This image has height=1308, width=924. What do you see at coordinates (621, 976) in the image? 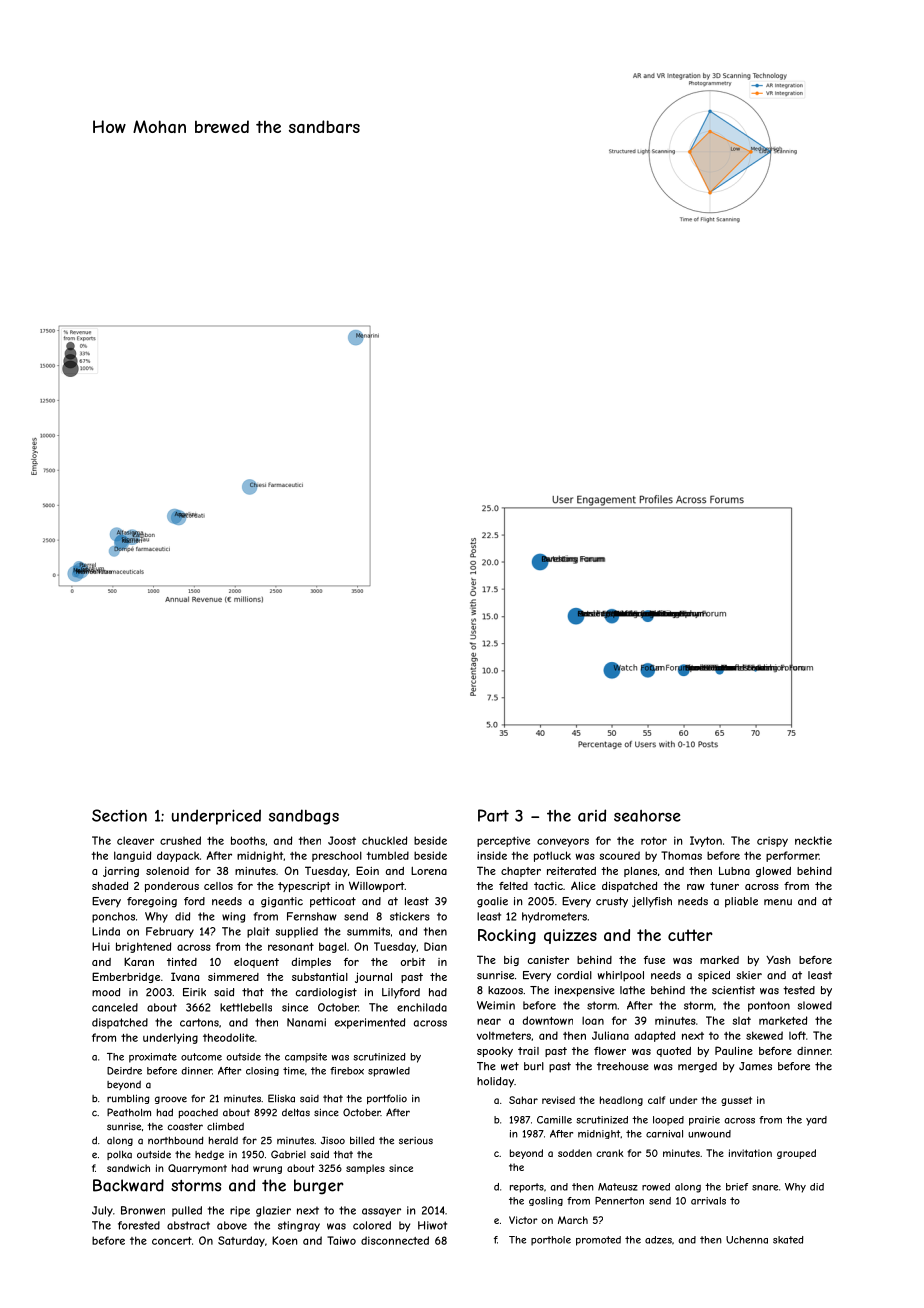
I see `whirlpool` at bounding box center [621, 976].
